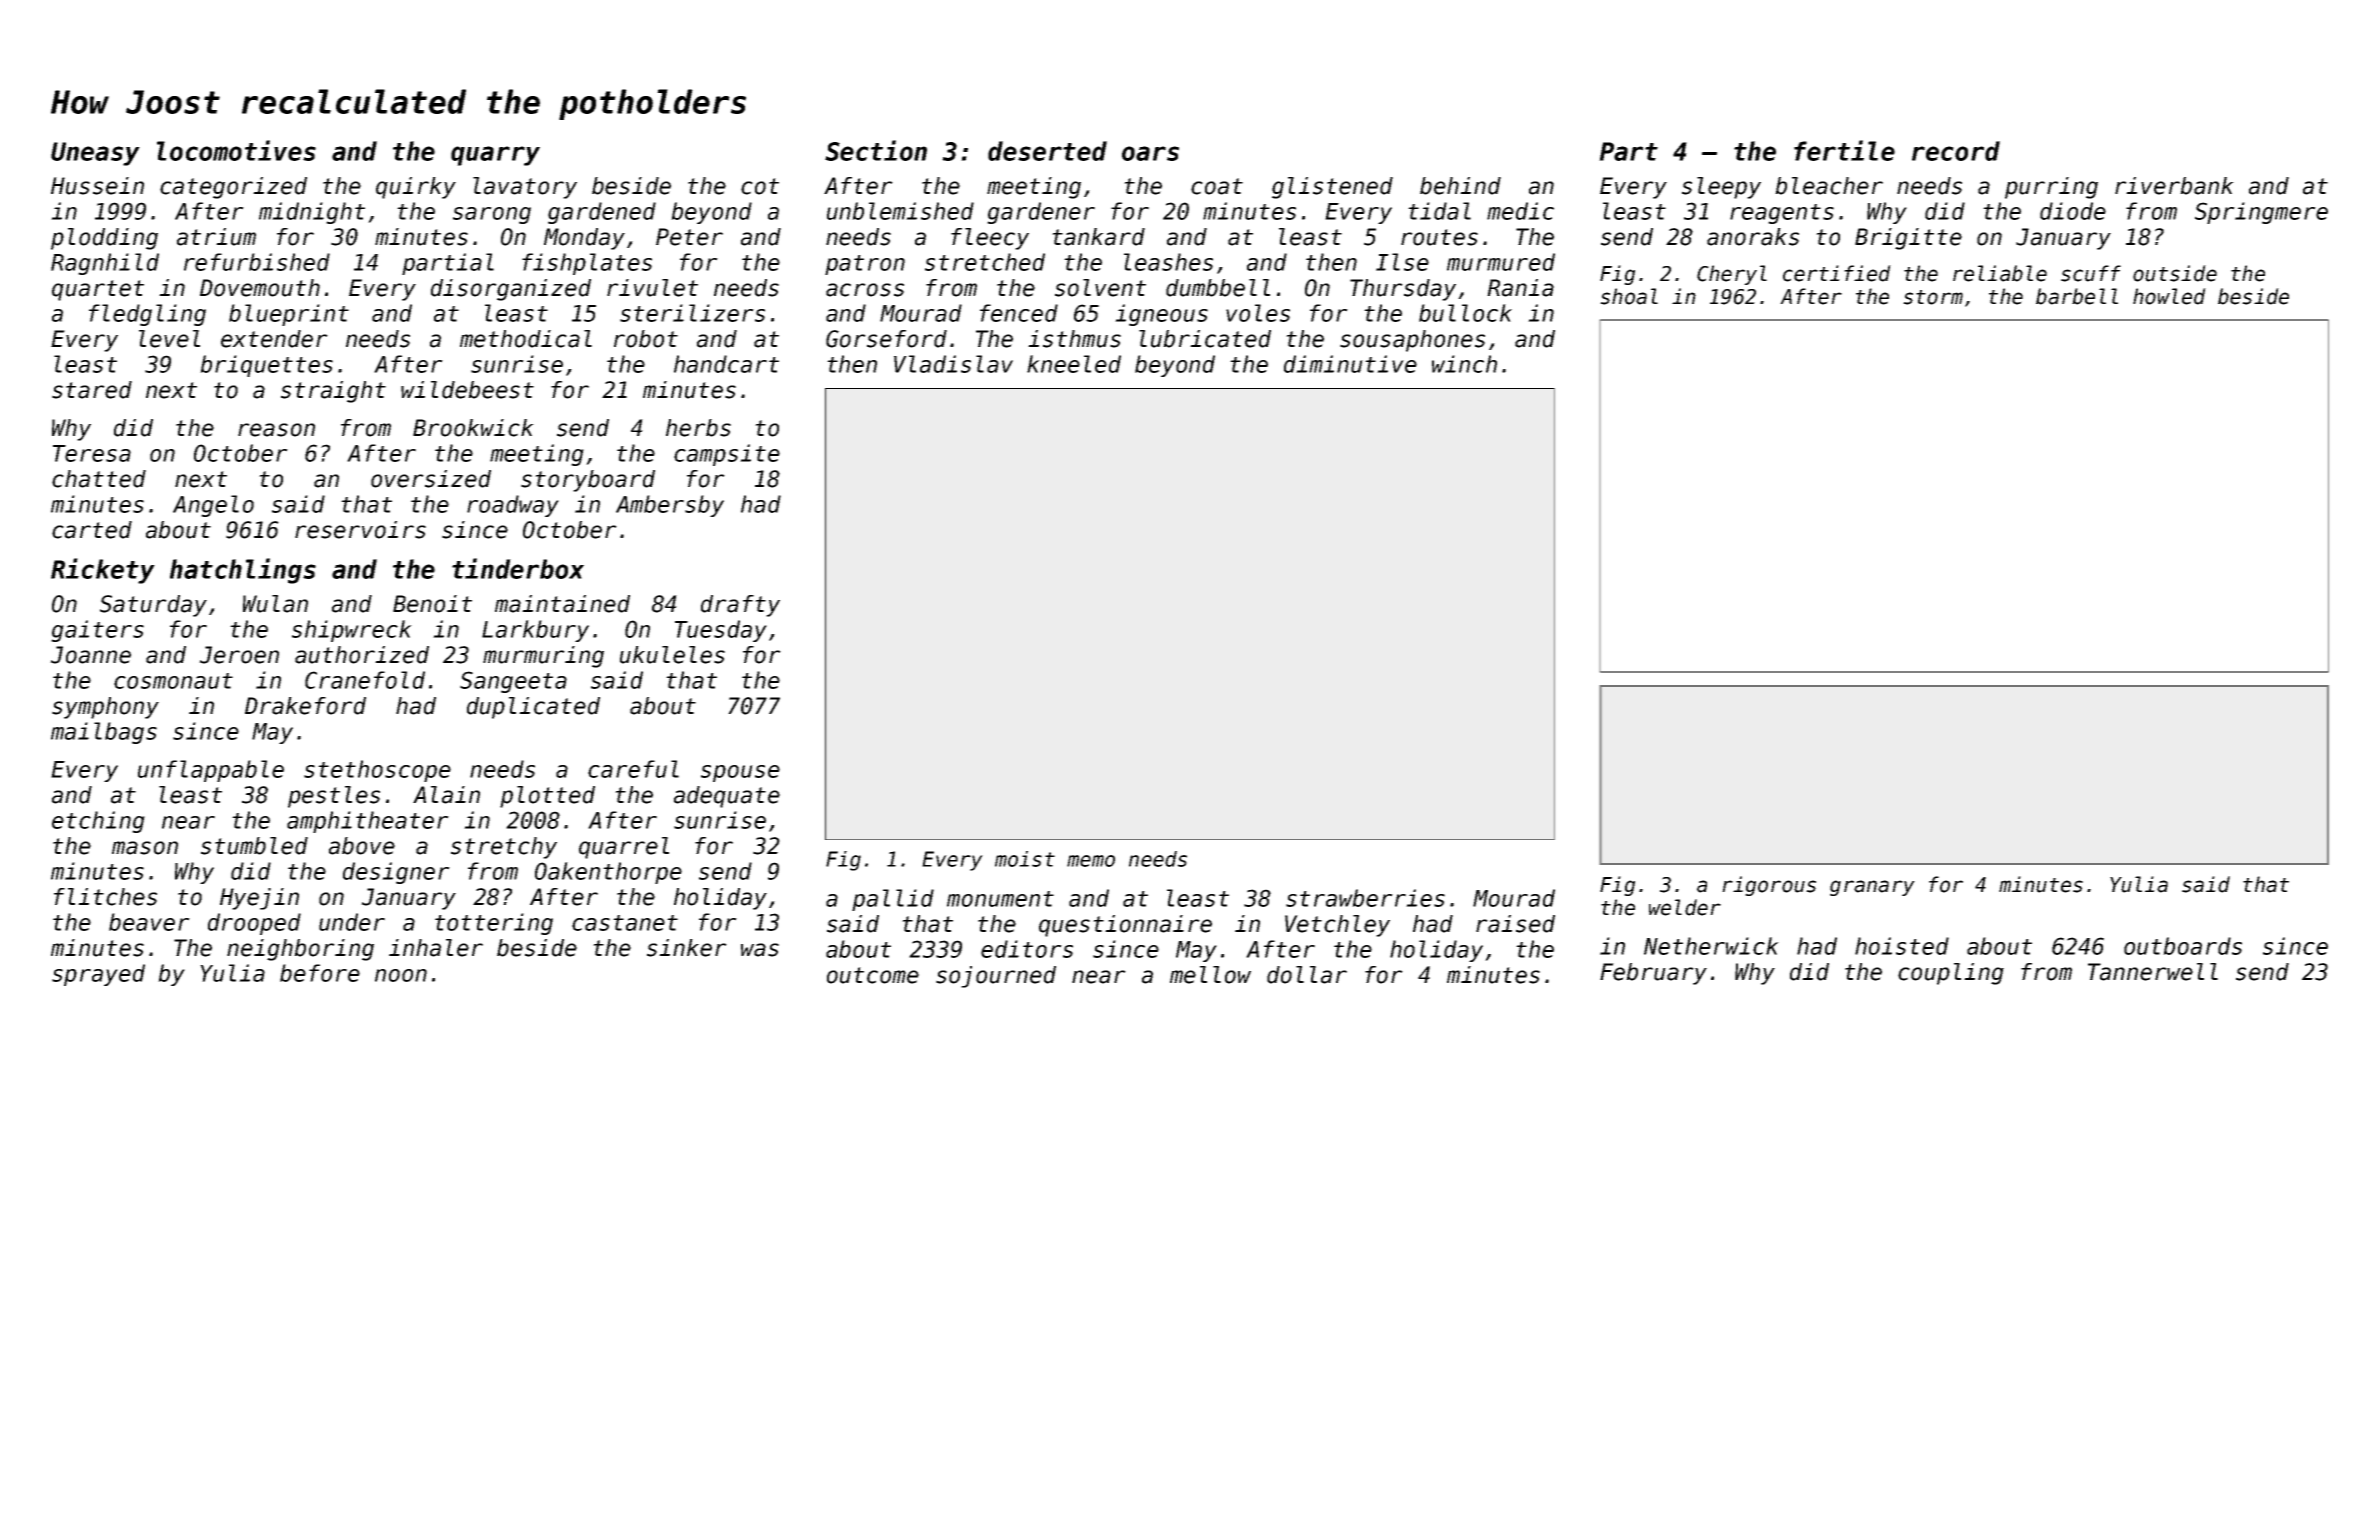 This screenshot has width=2380, height=1540. What do you see at coordinates (495, 156) in the screenshot?
I see `quarry` at bounding box center [495, 156].
